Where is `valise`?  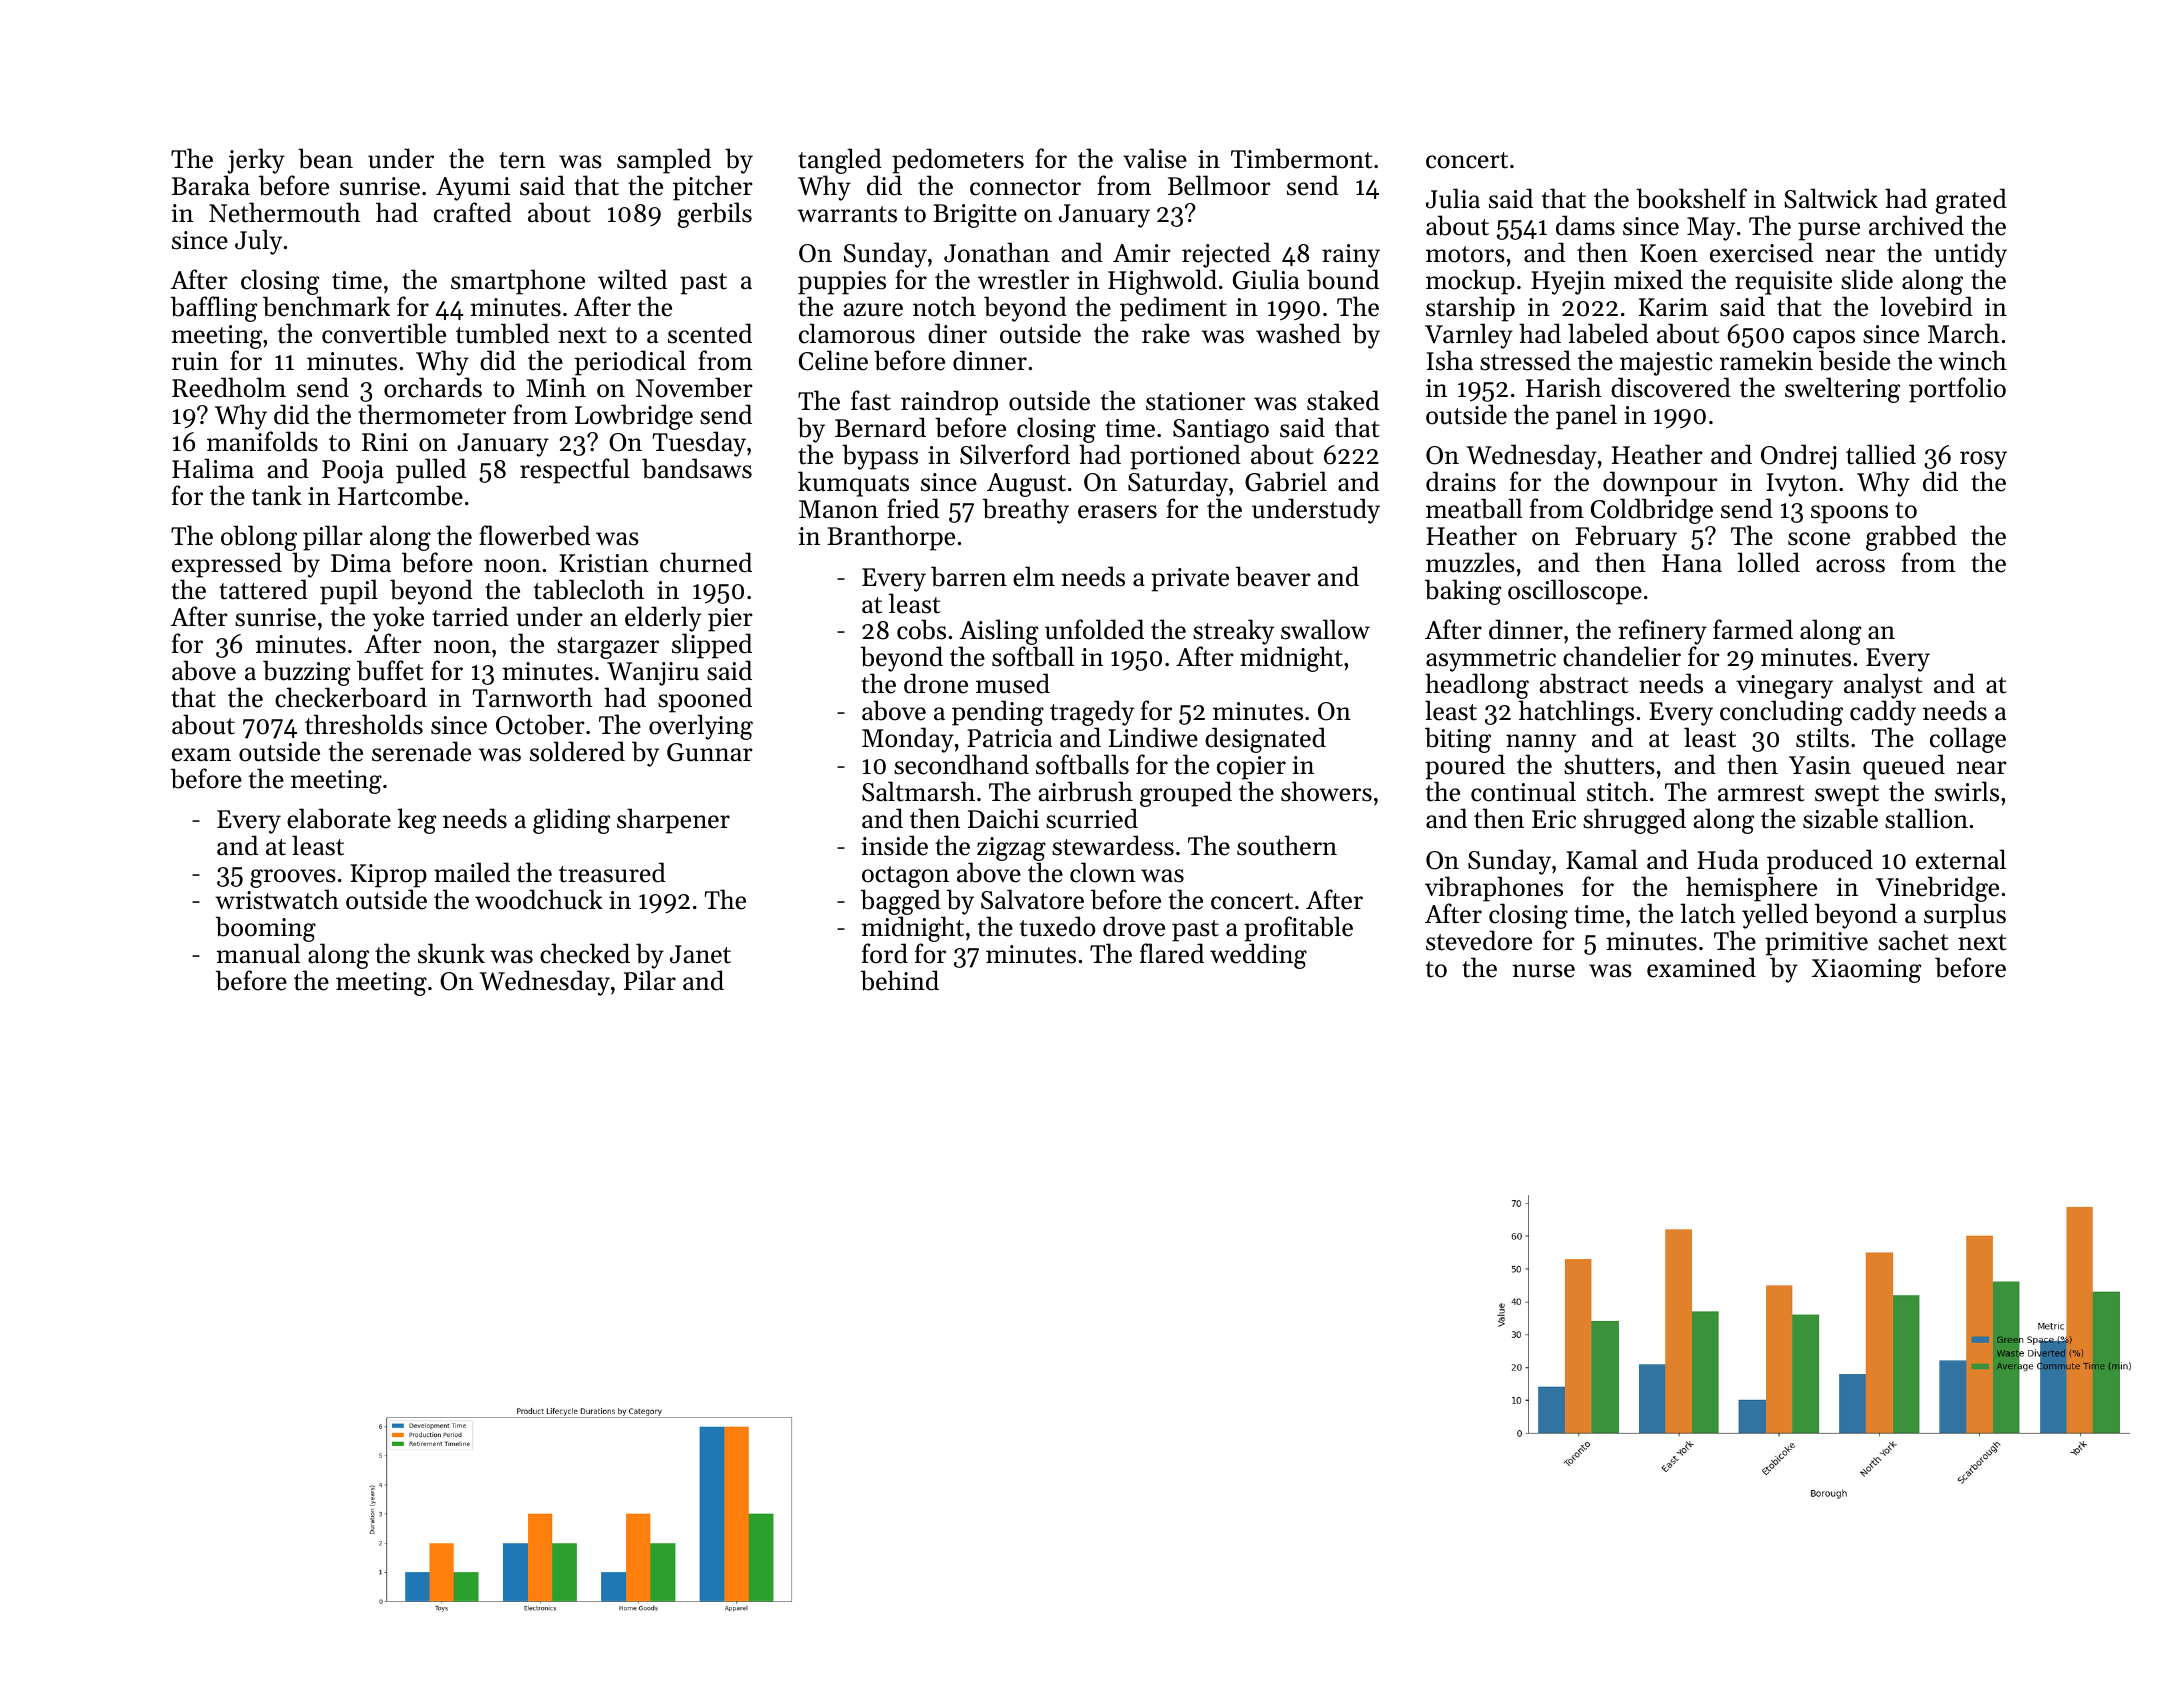
valise is located at coordinates (1155, 158).
